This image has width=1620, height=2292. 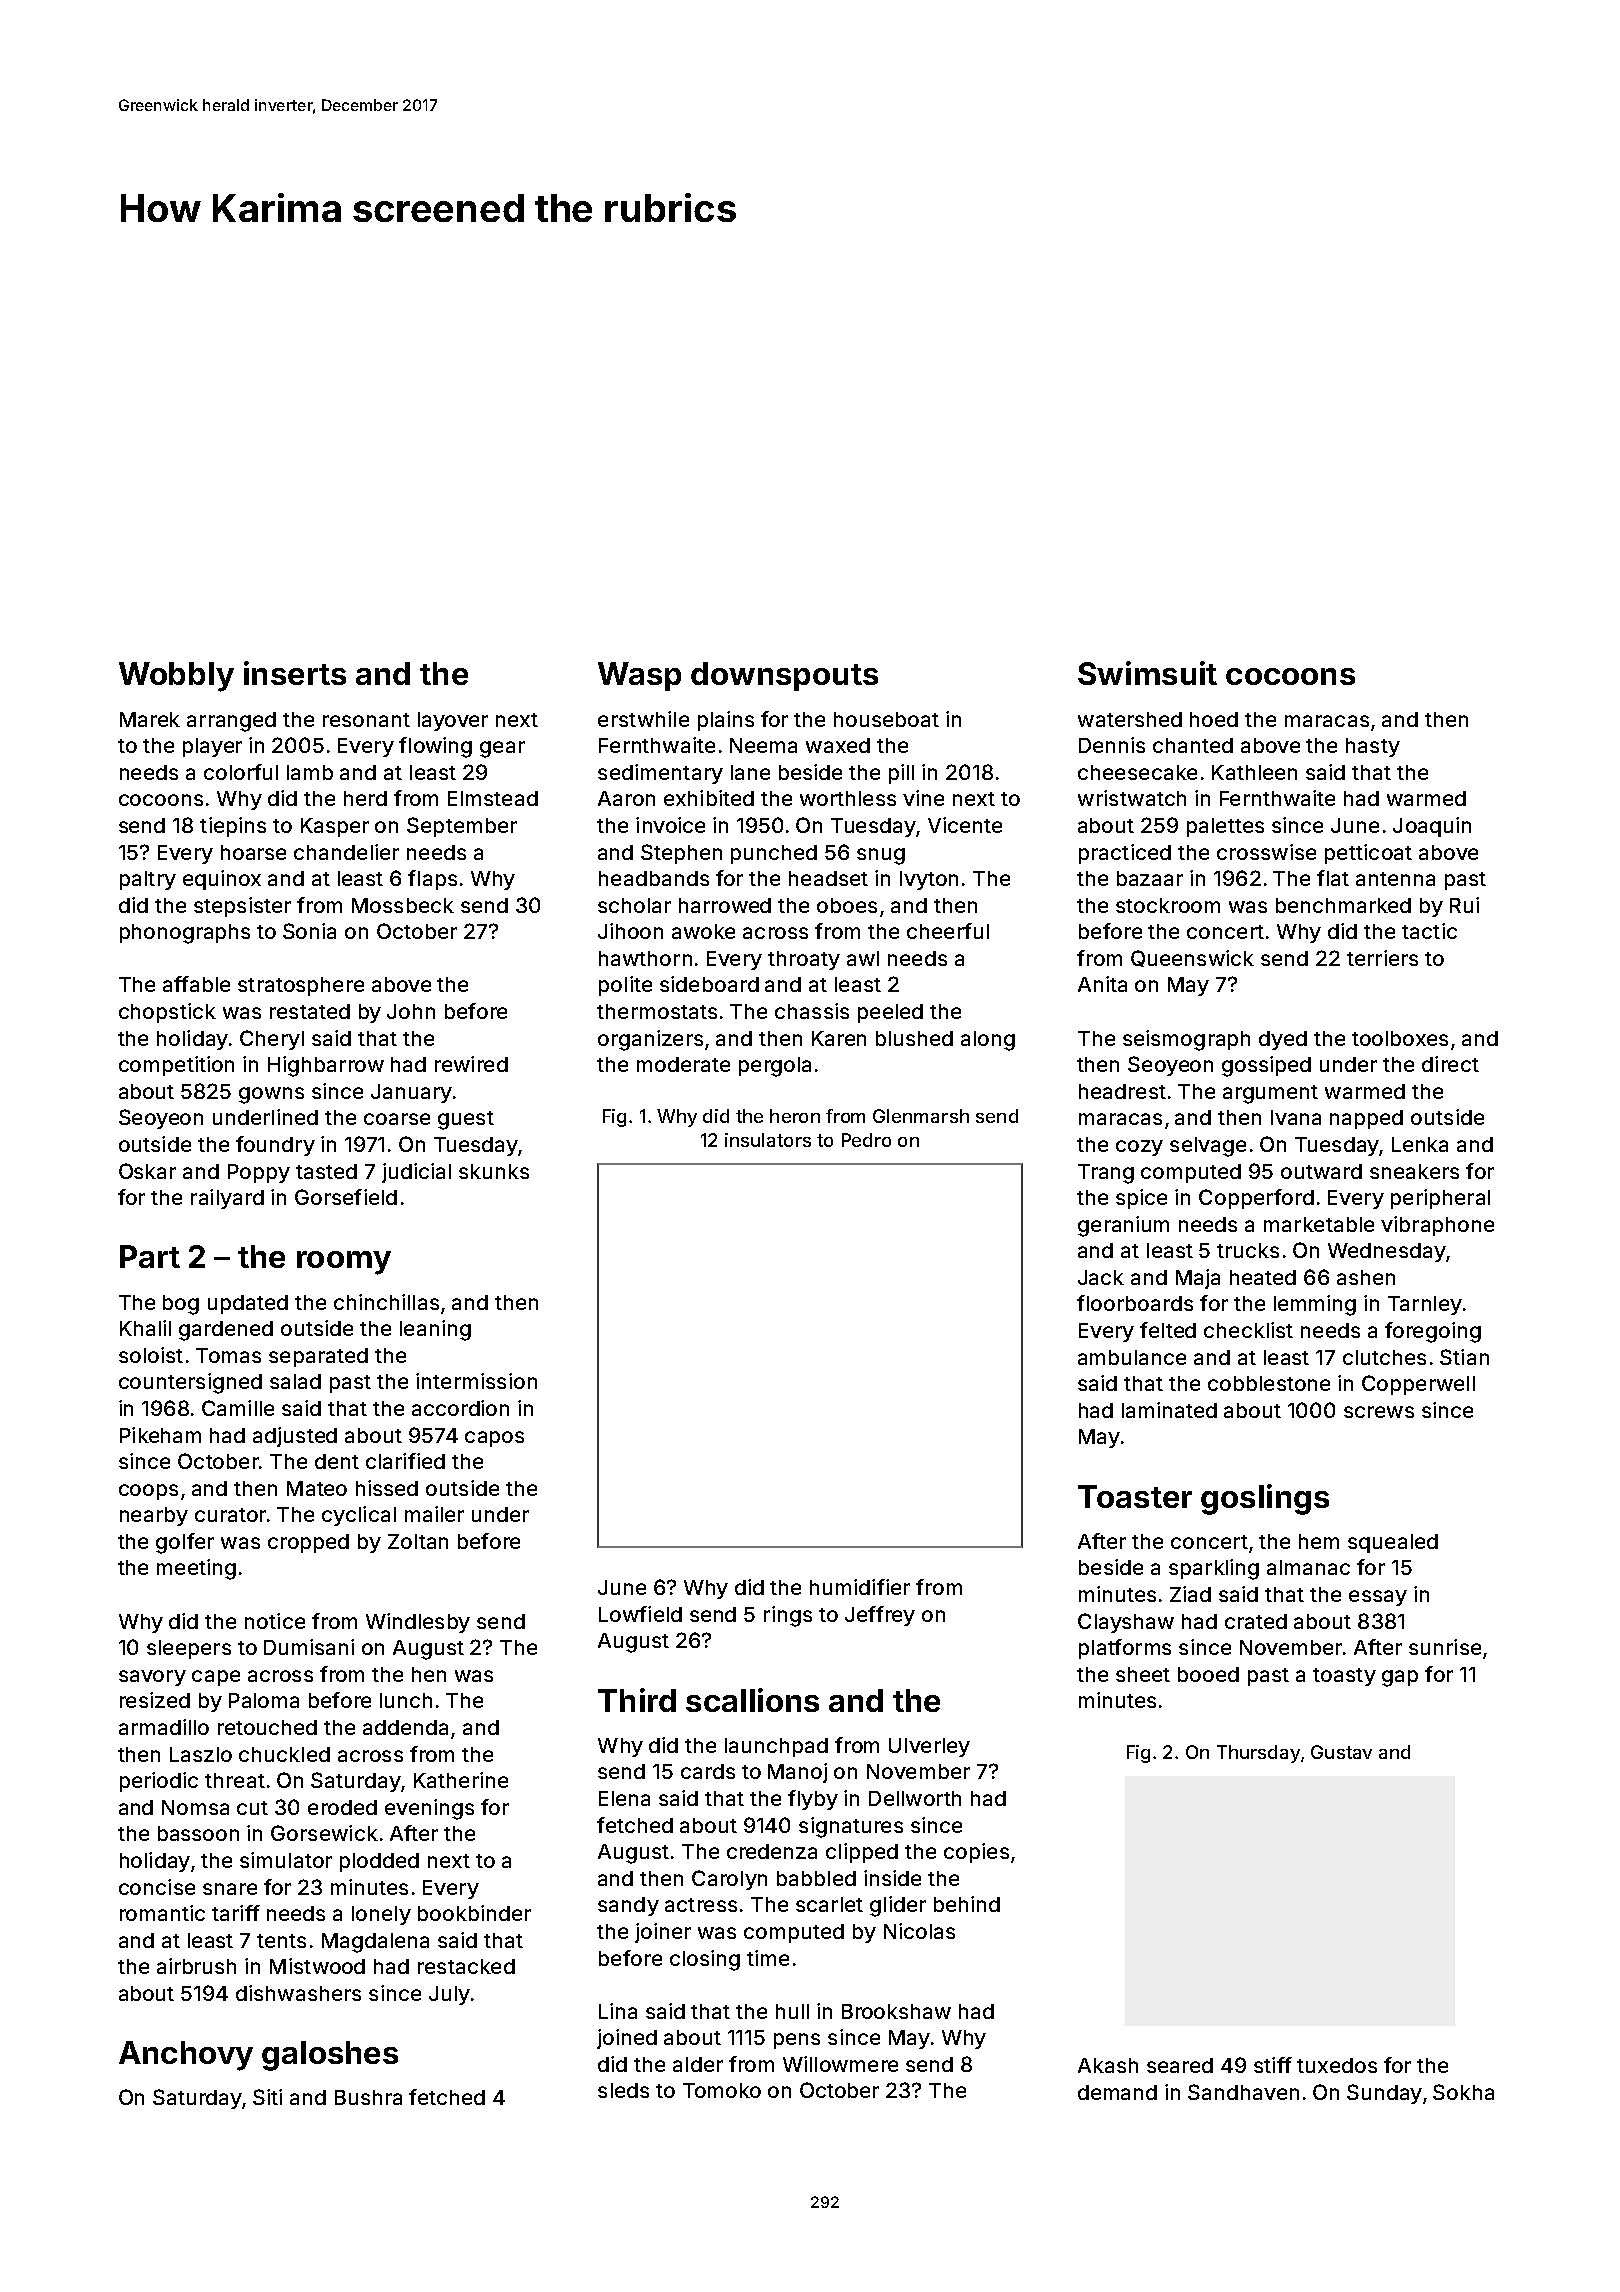 I want to click on laminated, so click(x=1169, y=1410).
